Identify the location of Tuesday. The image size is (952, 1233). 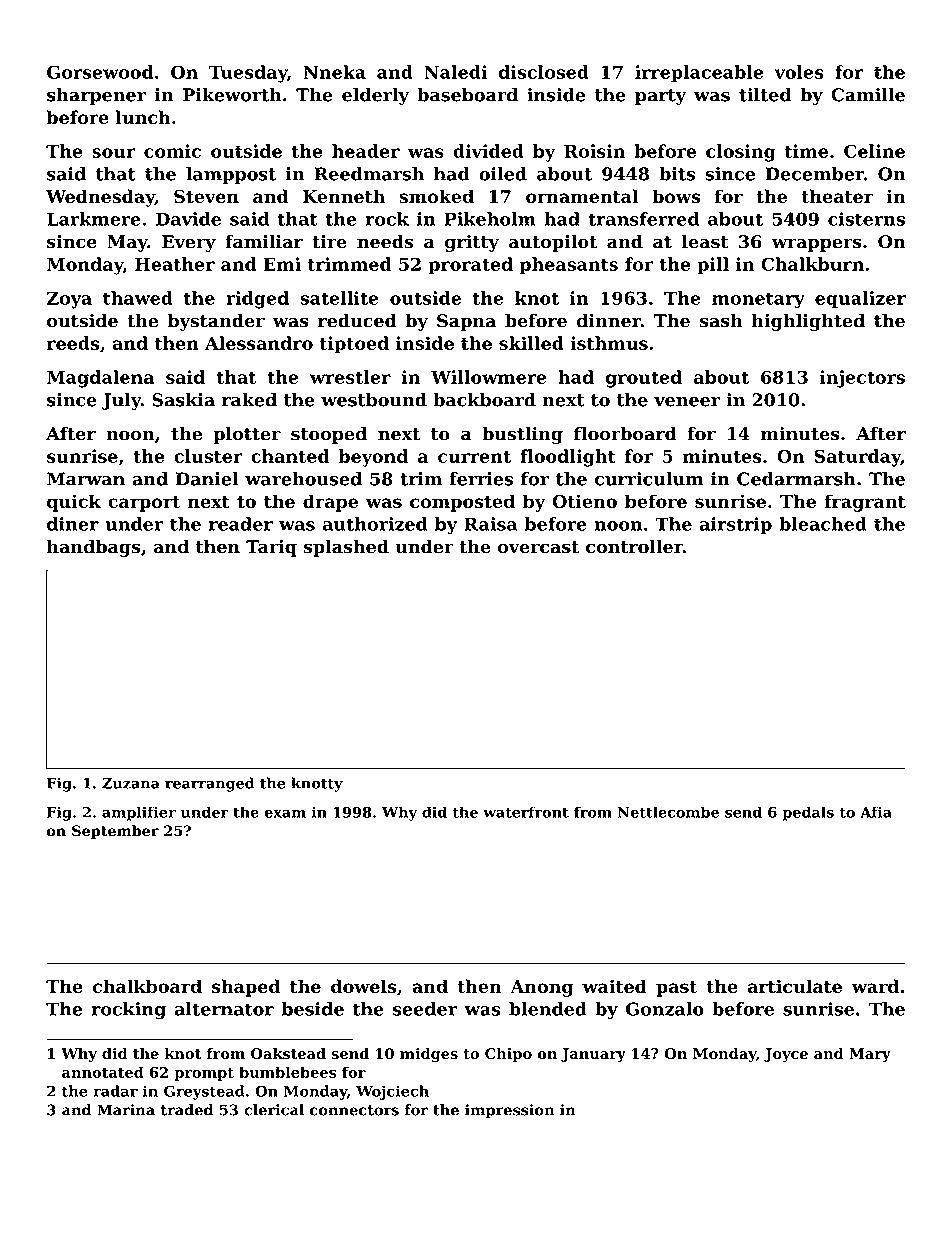
(248, 74).
